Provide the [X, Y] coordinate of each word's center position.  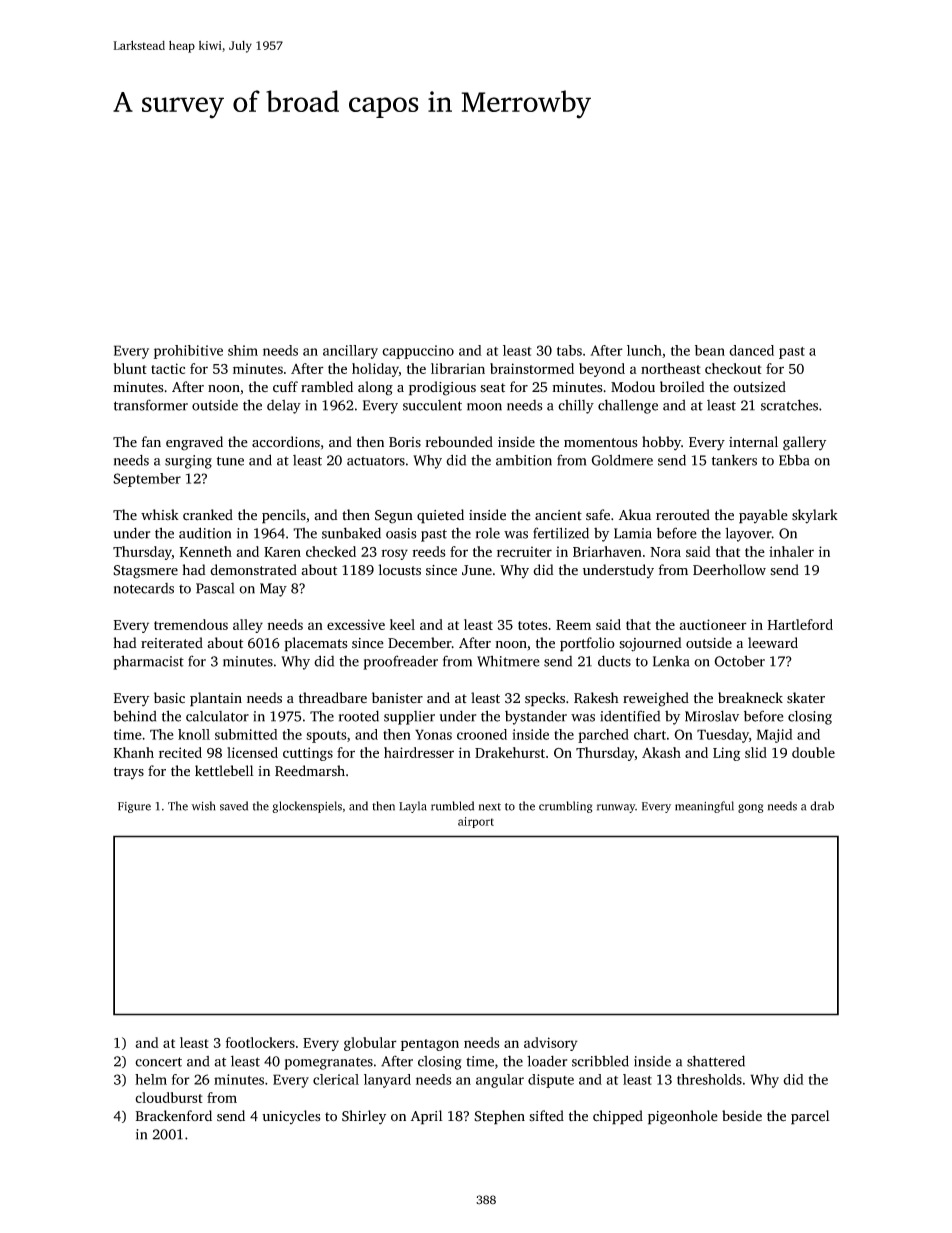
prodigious [442, 388]
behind [134, 716]
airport [476, 822]
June [477, 570]
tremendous [191, 624]
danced [751, 350]
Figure [134, 807]
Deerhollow [729, 570]
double [813, 752]
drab [822, 806]
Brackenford [174, 1115]
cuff [285, 387]
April [427, 1117]
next [490, 807]
